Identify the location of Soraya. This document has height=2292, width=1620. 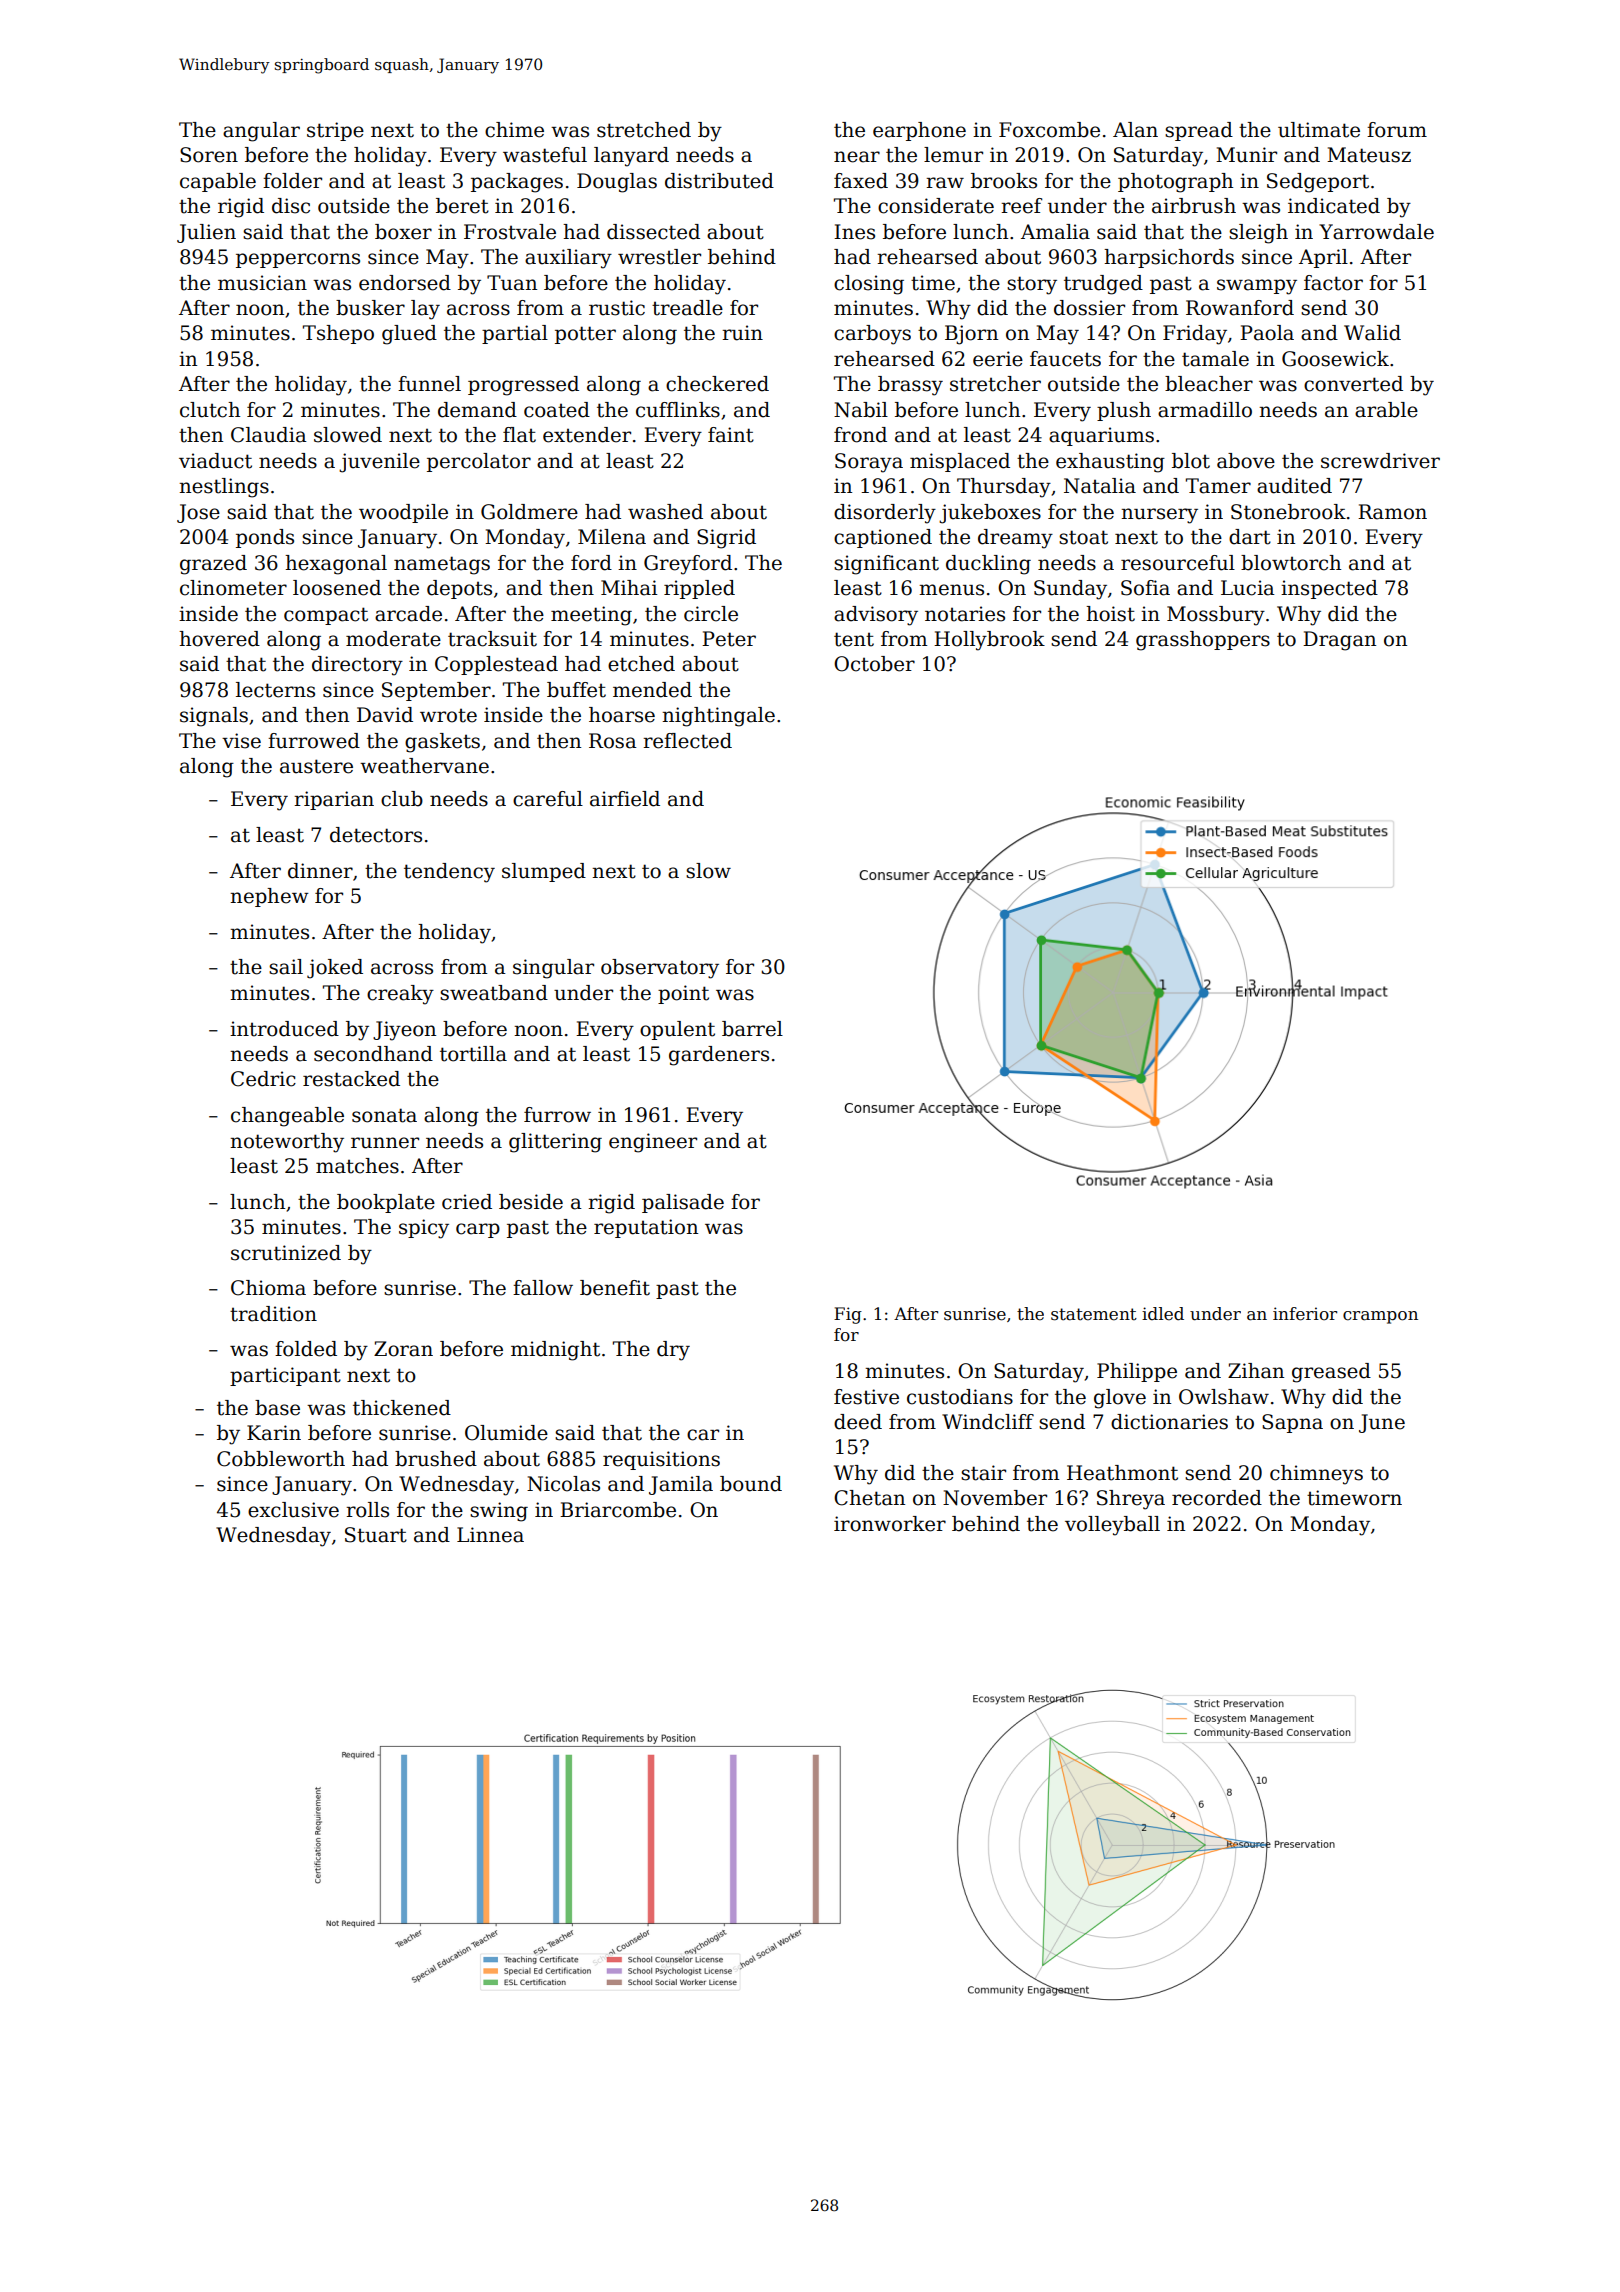
(869, 463).
